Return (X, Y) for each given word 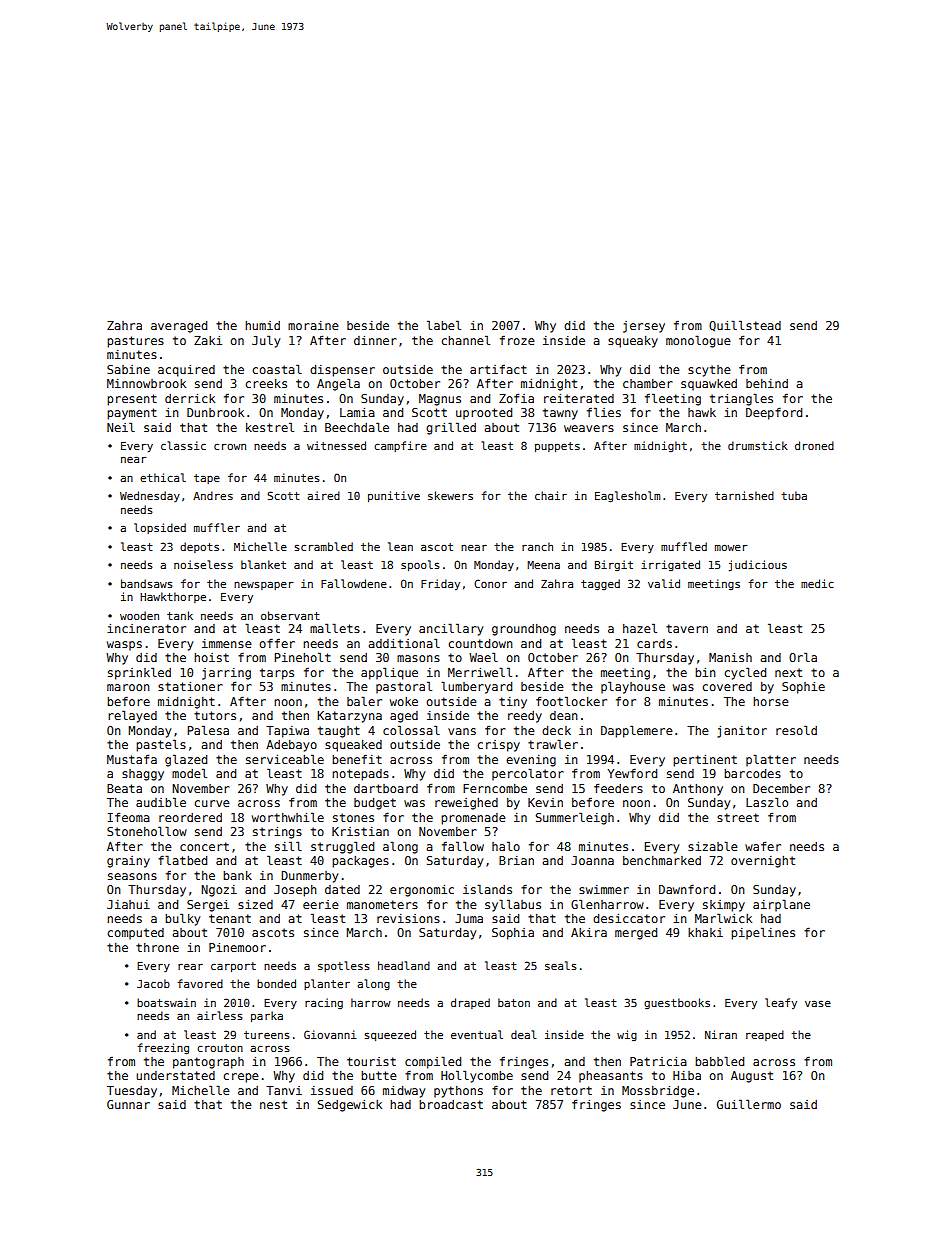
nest (273, 1104)
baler (364, 701)
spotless (344, 966)
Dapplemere (637, 731)
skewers (450, 495)
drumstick (758, 445)
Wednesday (150, 496)
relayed (132, 716)
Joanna (592, 860)
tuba (794, 495)
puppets (557, 447)
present (132, 400)
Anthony (698, 790)
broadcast (451, 1104)
